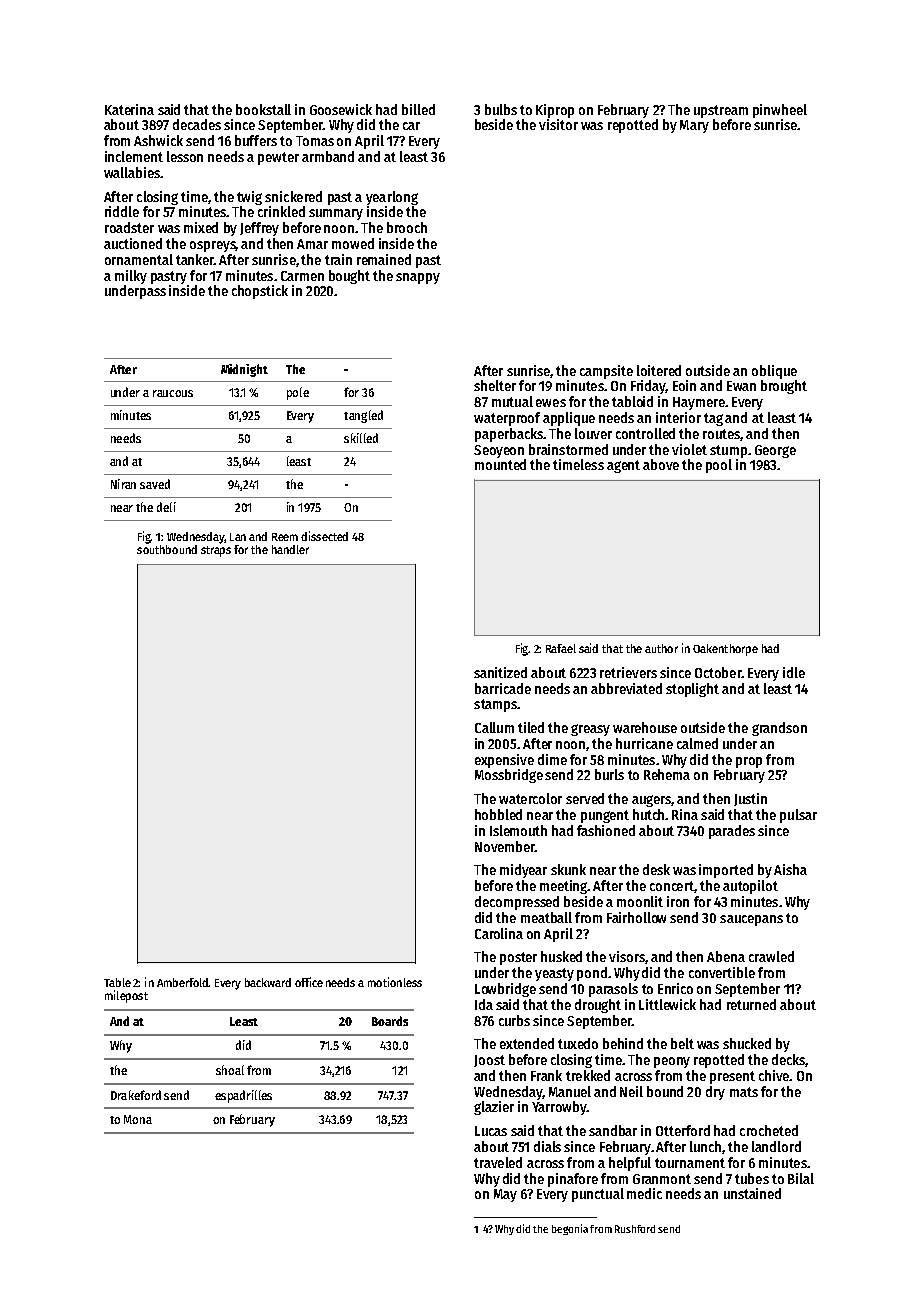  I want to click on Rushford, so click(635, 1229).
